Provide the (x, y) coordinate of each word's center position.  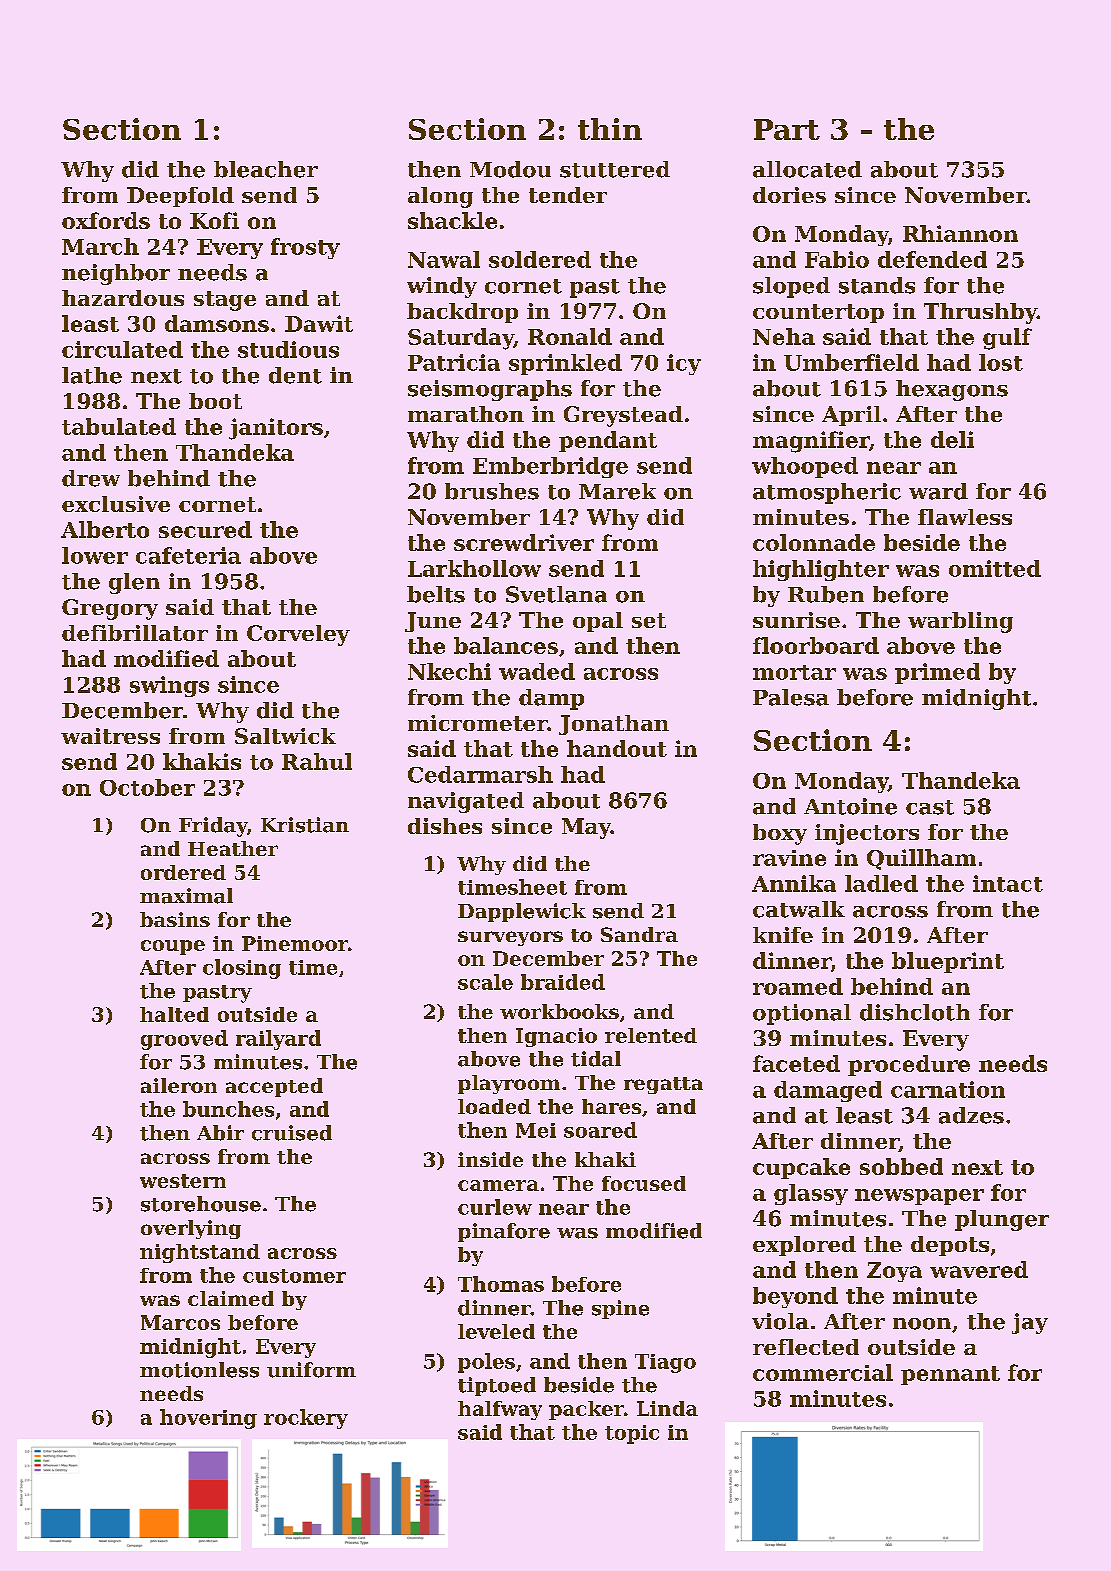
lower (95, 555)
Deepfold (180, 197)
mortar (794, 672)
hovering (208, 1419)
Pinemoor (295, 943)
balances (506, 645)
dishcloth (915, 1012)
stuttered (615, 169)
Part (787, 129)
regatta (663, 1085)
